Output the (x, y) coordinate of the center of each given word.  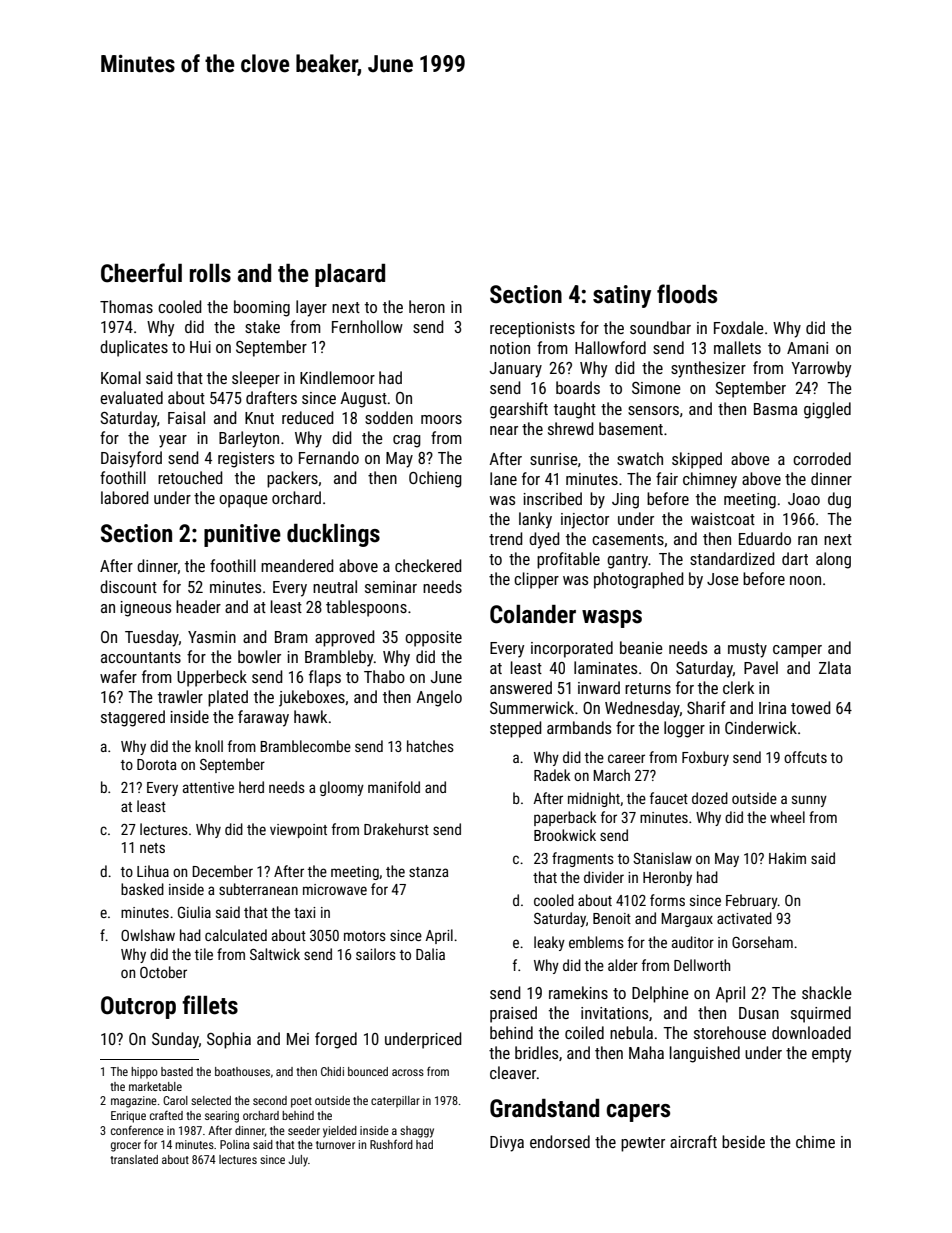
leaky (549, 943)
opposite (433, 639)
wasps (612, 619)
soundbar (660, 327)
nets (152, 848)
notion (510, 348)
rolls (210, 273)
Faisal (186, 417)
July (298, 1161)
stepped (516, 729)
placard (350, 275)
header (198, 606)
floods (687, 294)
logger (684, 729)
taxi (304, 912)
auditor (693, 942)
